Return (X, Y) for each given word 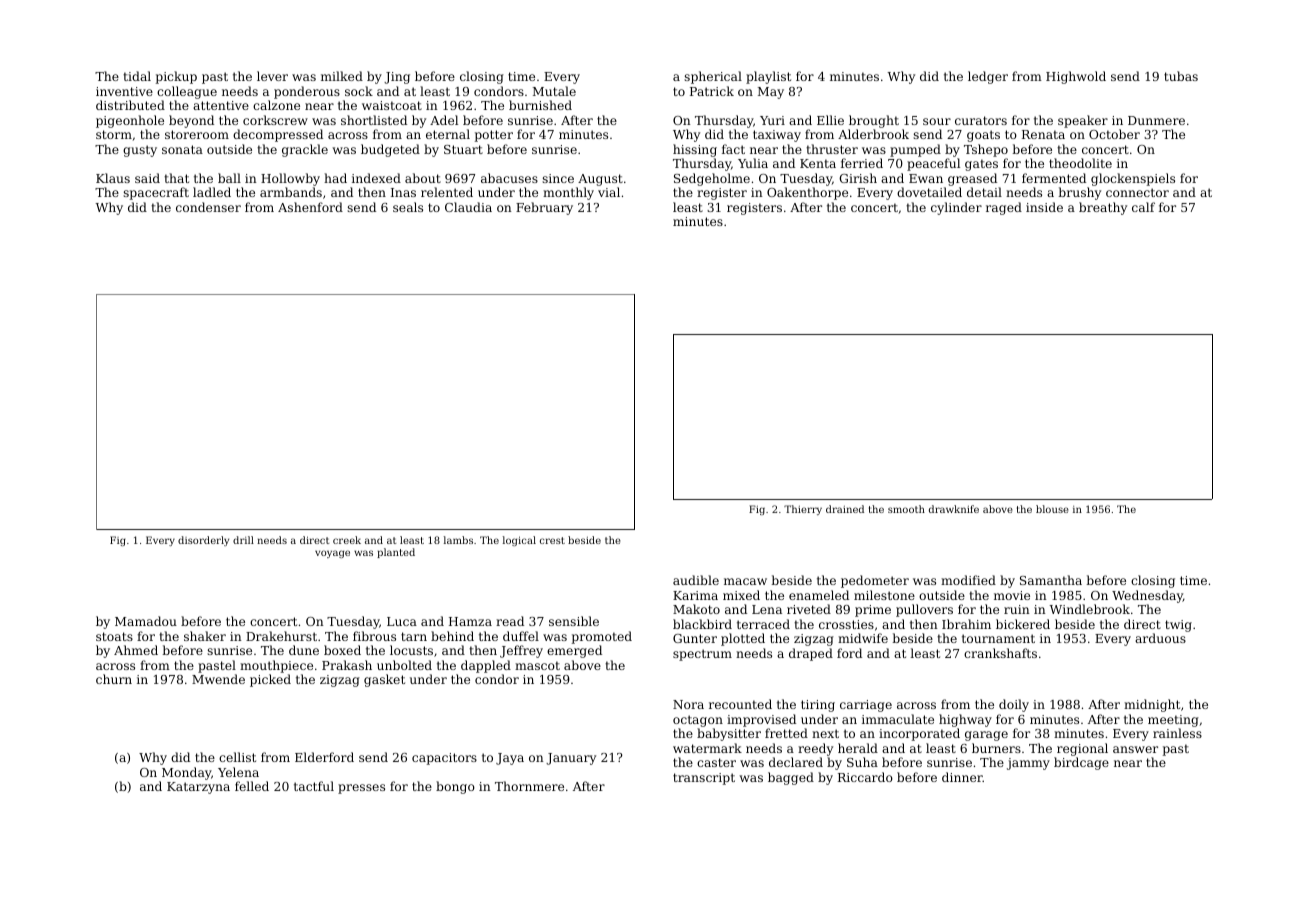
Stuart (463, 149)
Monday (186, 773)
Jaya (510, 759)
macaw (745, 581)
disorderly (203, 541)
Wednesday (1147, 596)
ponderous (307, 92)
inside (1044, 207)
